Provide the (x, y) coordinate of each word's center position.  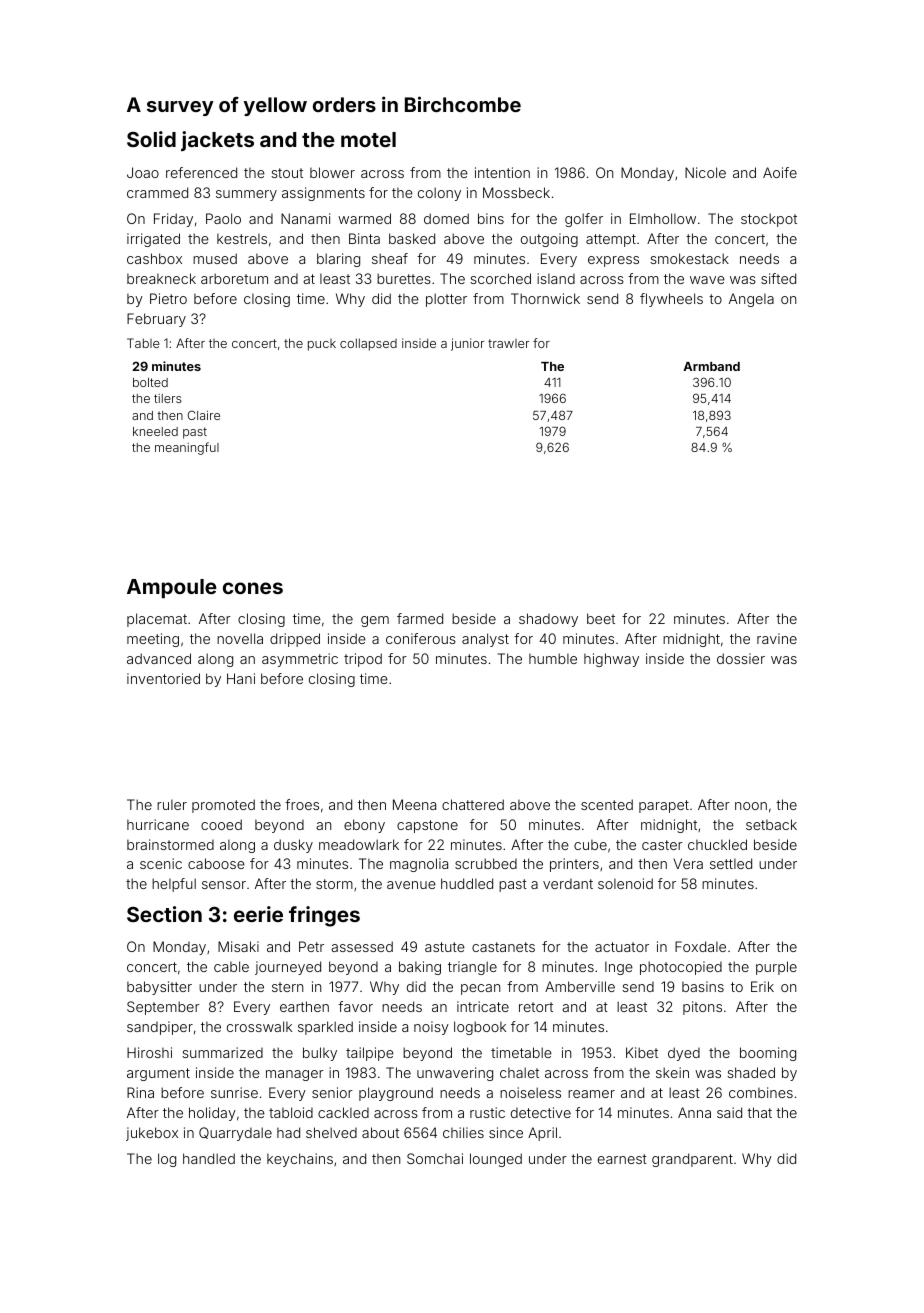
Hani (241, 678)
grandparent (692, 1160)
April (542, 1134)
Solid (151, 139)
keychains (300, 1160)
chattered (473, 804)
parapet (664, 806)
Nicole (705, 172)
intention (502, 172)
